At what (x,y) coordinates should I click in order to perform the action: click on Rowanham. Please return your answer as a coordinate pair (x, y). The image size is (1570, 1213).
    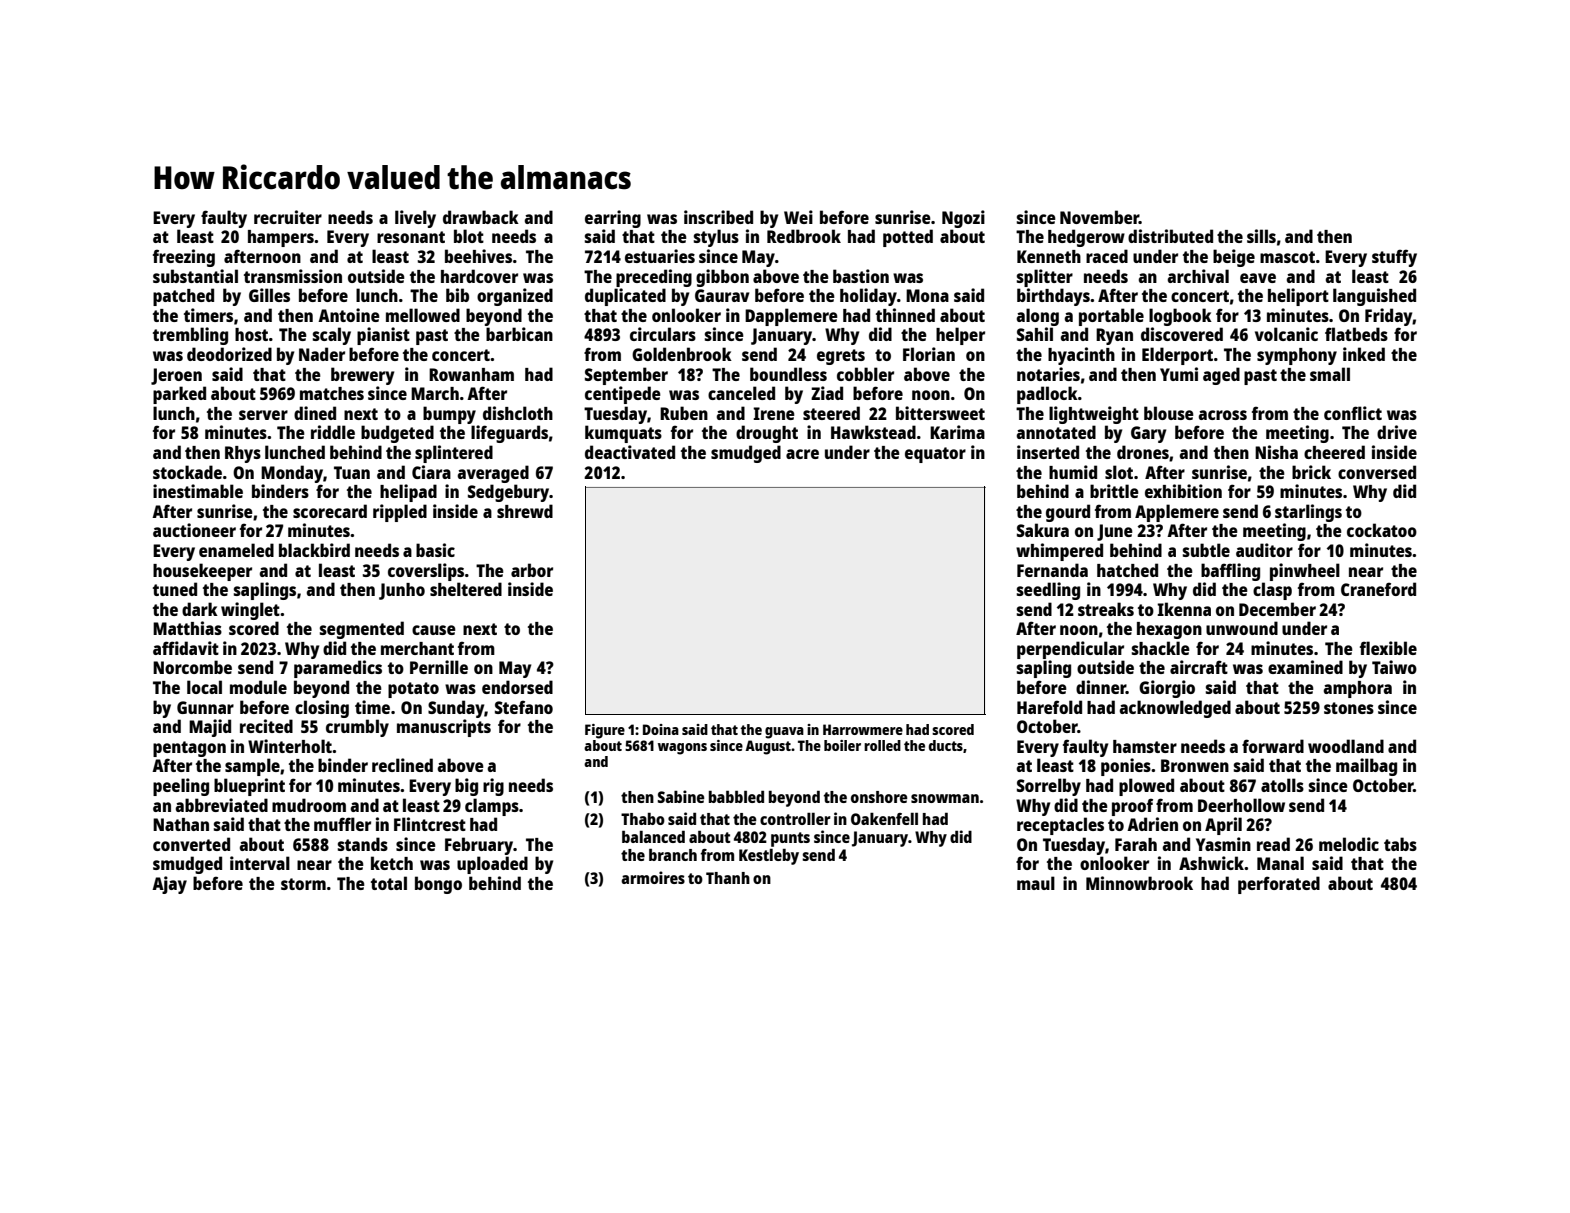
    Looking at the image, I should click on (471, 374).
